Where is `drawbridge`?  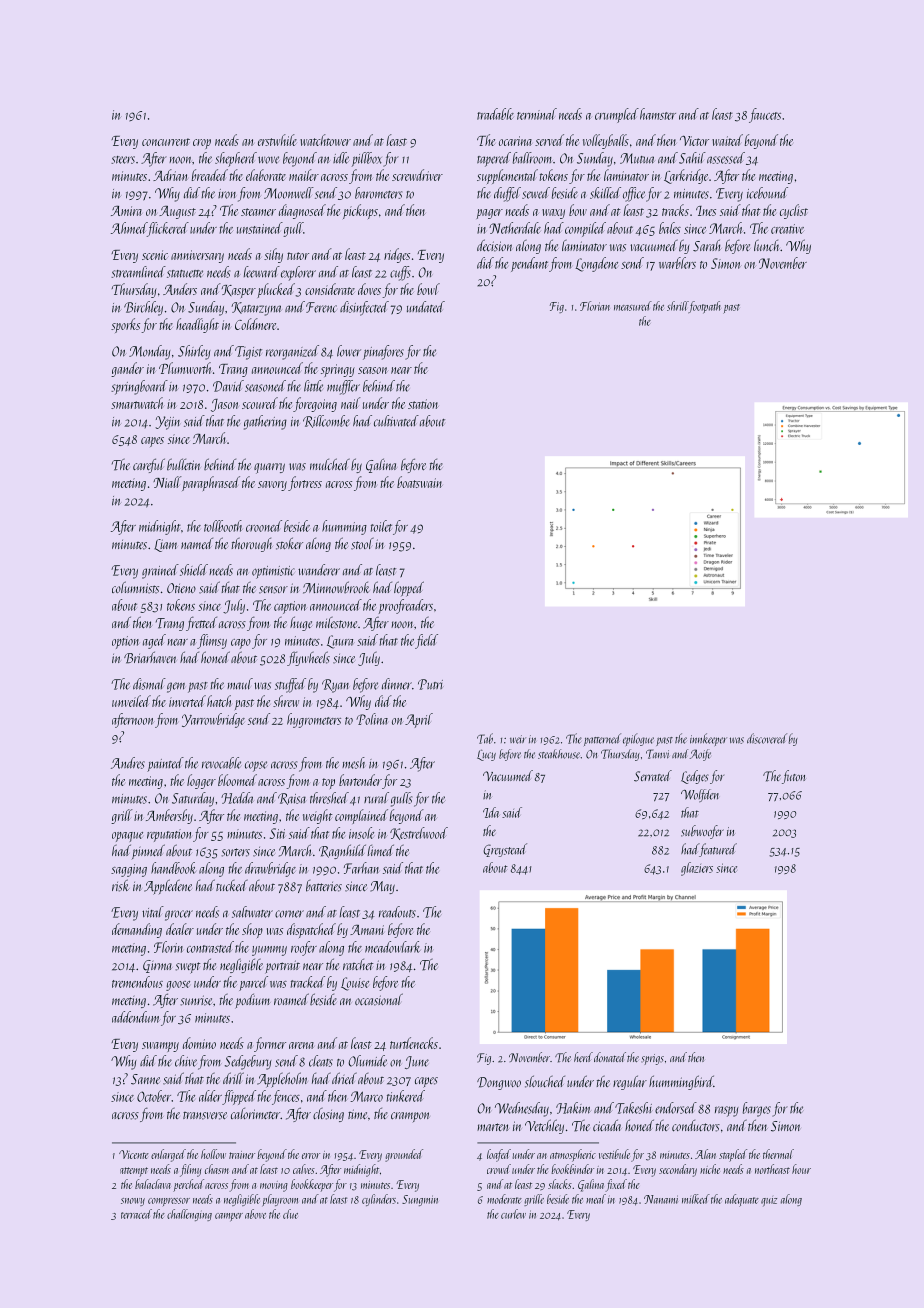 drawbridge is located at coordinates (270, 869).
